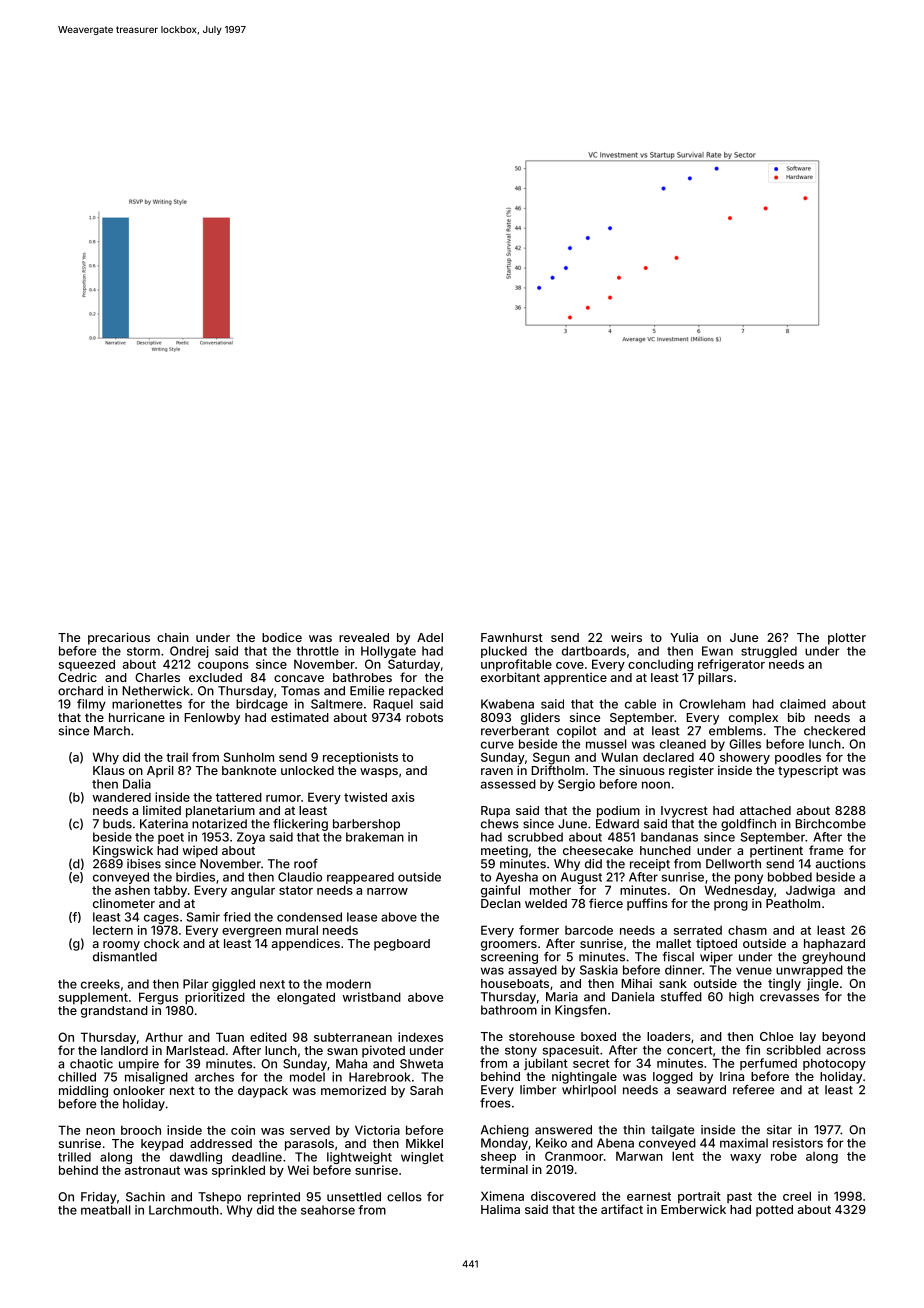 Image resolution: width=924 pixels, height=1308 pixels. What do you see at coordinates (769, 652) in the image?
I see `struggled` at bounding box center [769, 652].
